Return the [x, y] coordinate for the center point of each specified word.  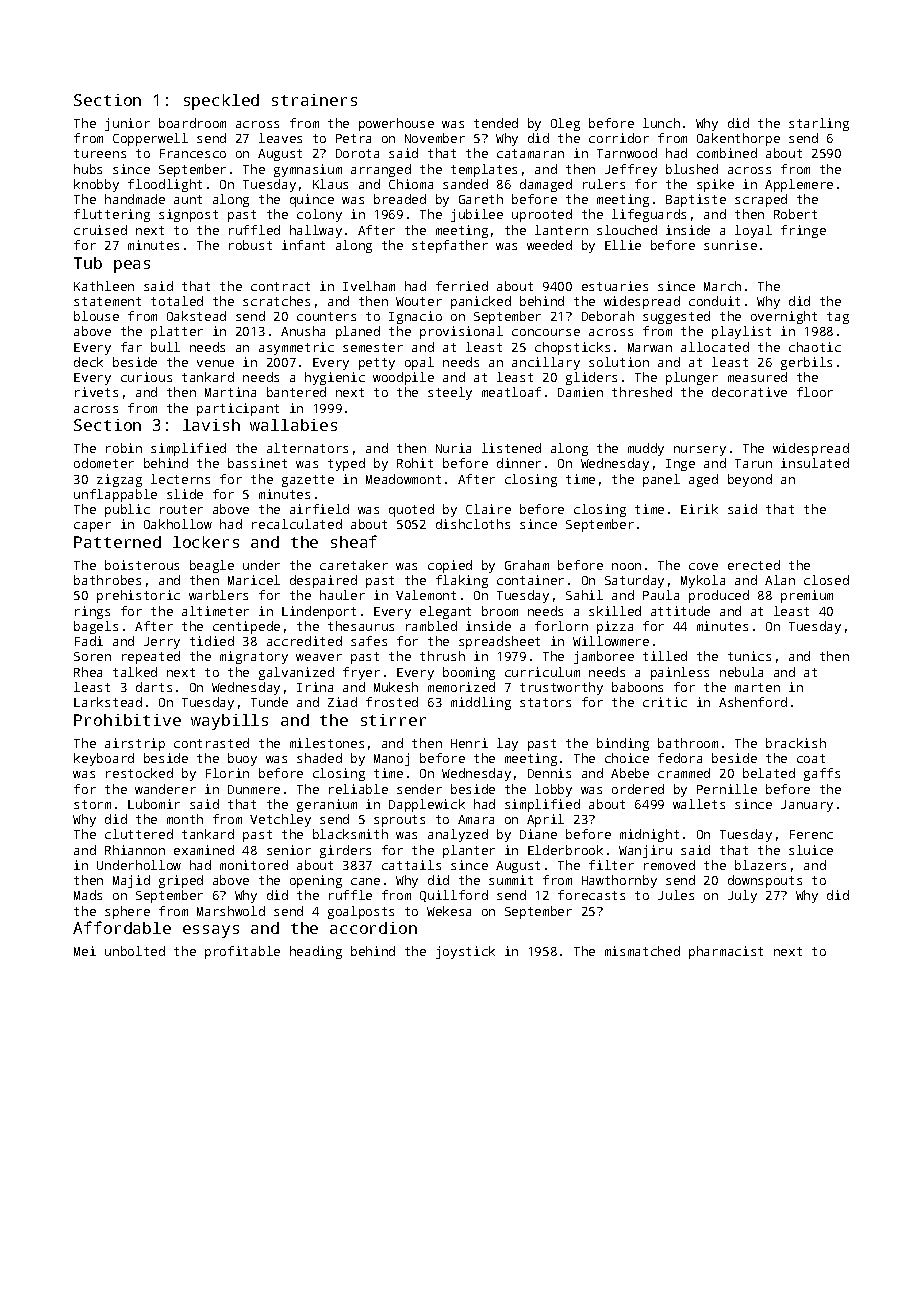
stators [545, 702]
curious [146, 377]
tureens [100, 153]
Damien [580, 392]
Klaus [330, 184]
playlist [741, 332]
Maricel [254, 580]
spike [715, 185]
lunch [661, 123]
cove [703, 566]
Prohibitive [127, 720]
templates [484, 170]
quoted [411, 510]
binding [623, 744]
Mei [85, 951]
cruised [100, 230]
